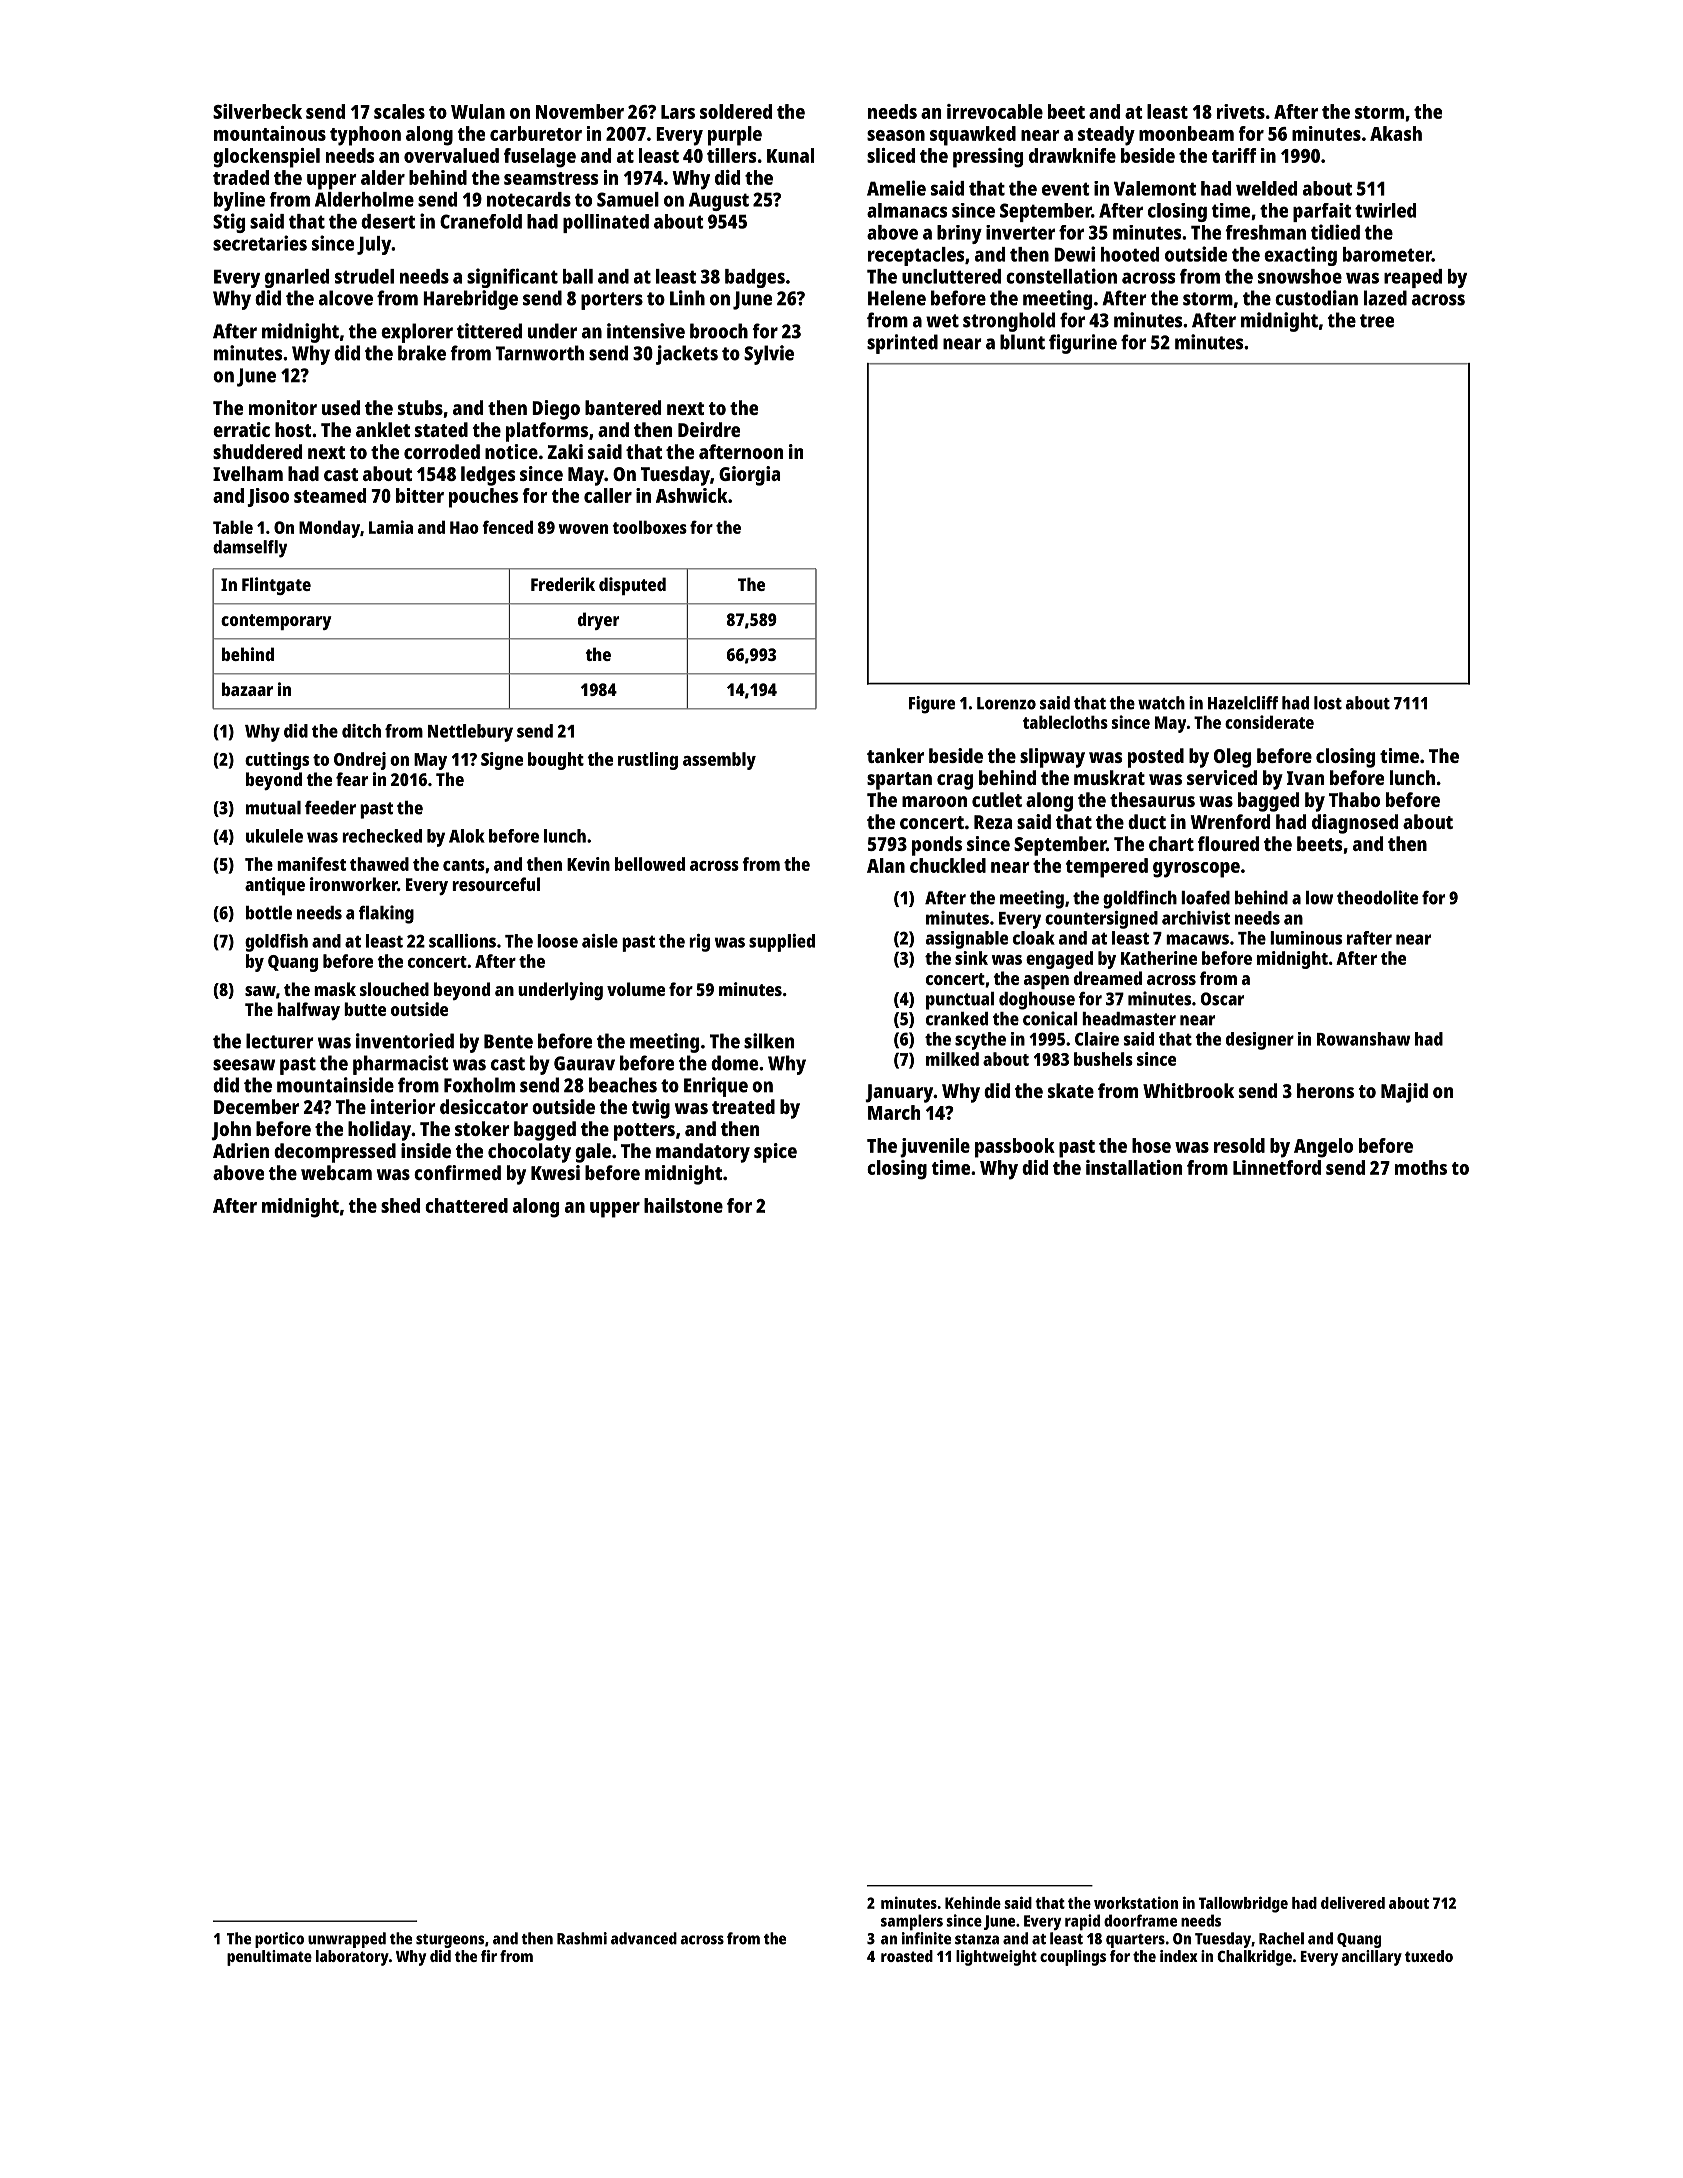 The width and height of the screenshot is (1683, 2178). I want to click on Lamia, so click(391, 527).
